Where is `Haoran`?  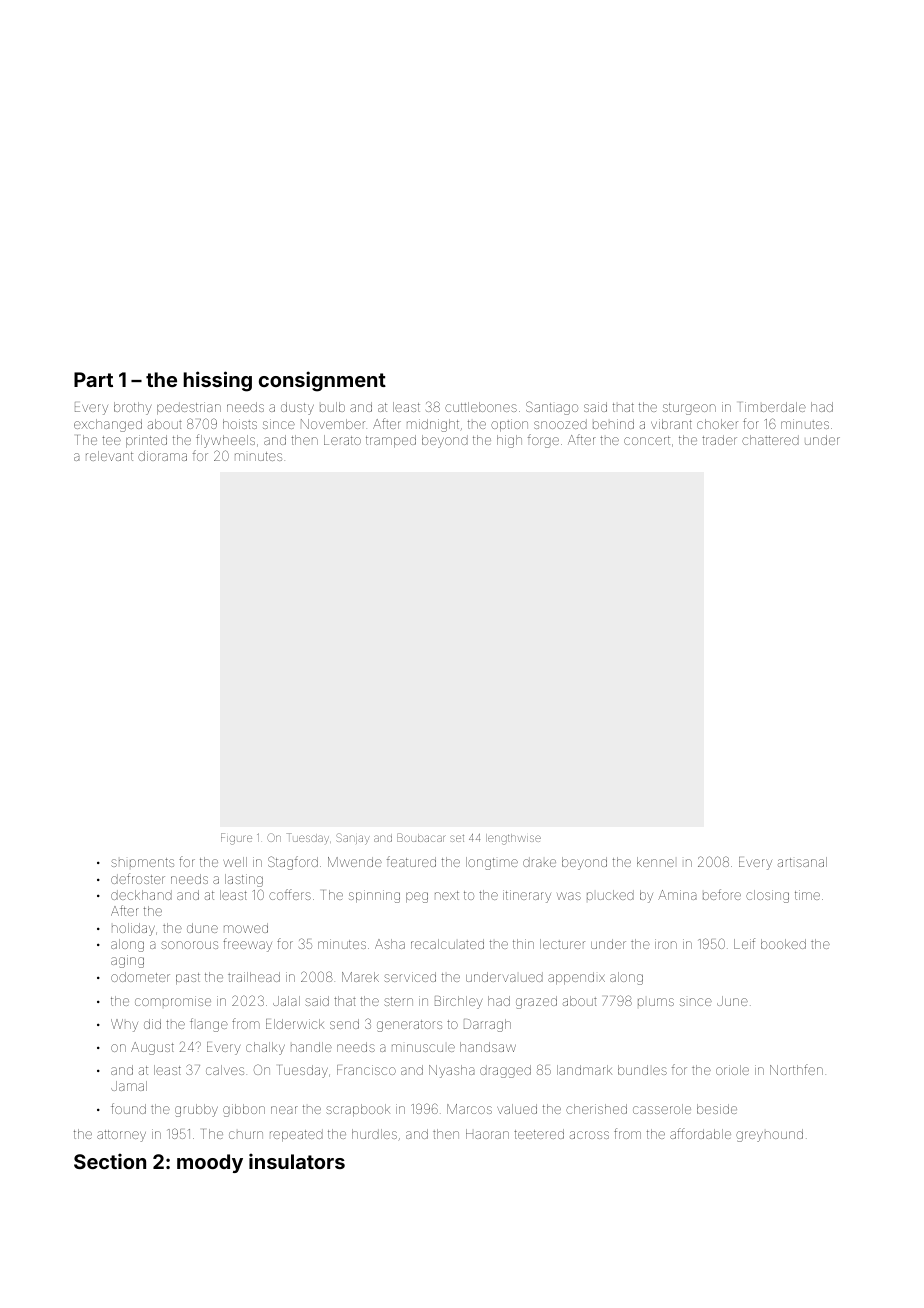
Haoran is located at coordinates (487, 1134).
